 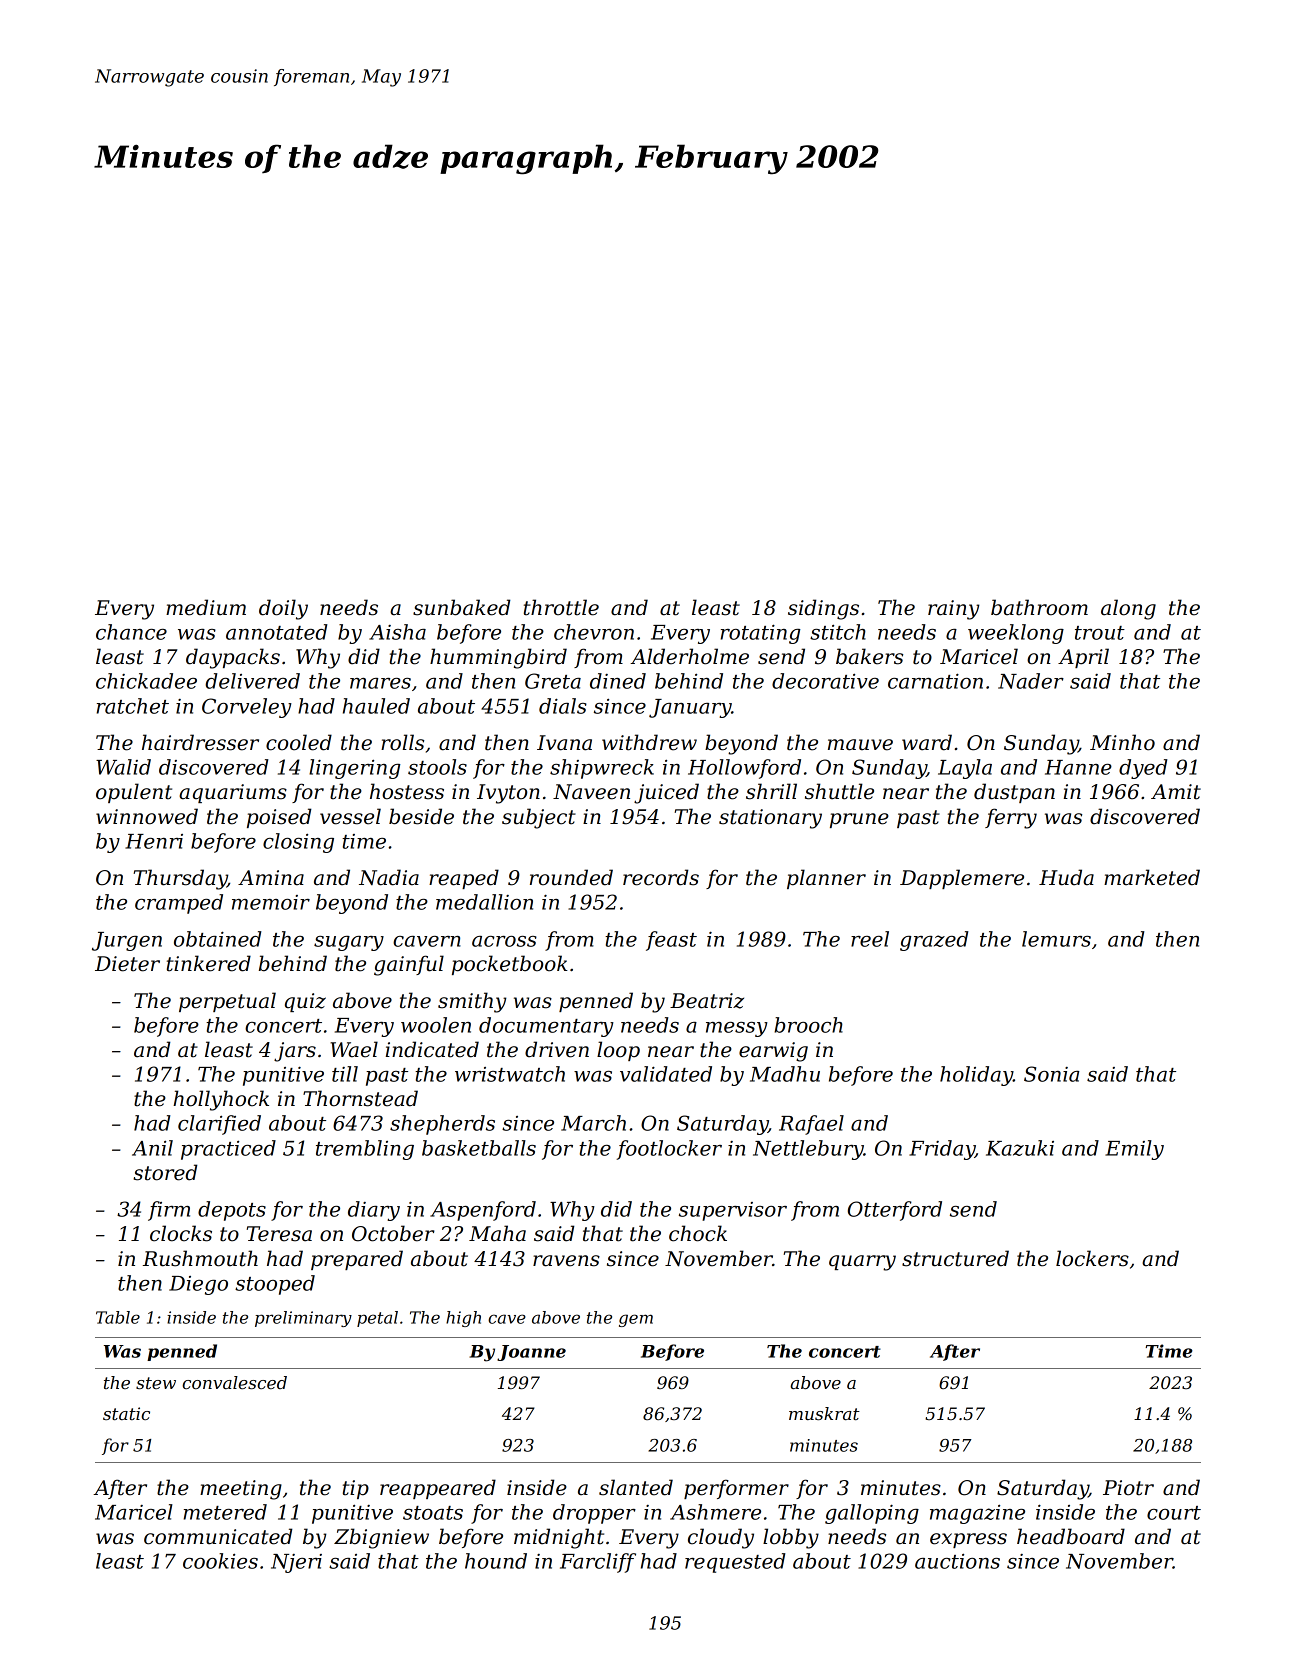 I want to click on headboard, so click(x=1071, y=1536).
